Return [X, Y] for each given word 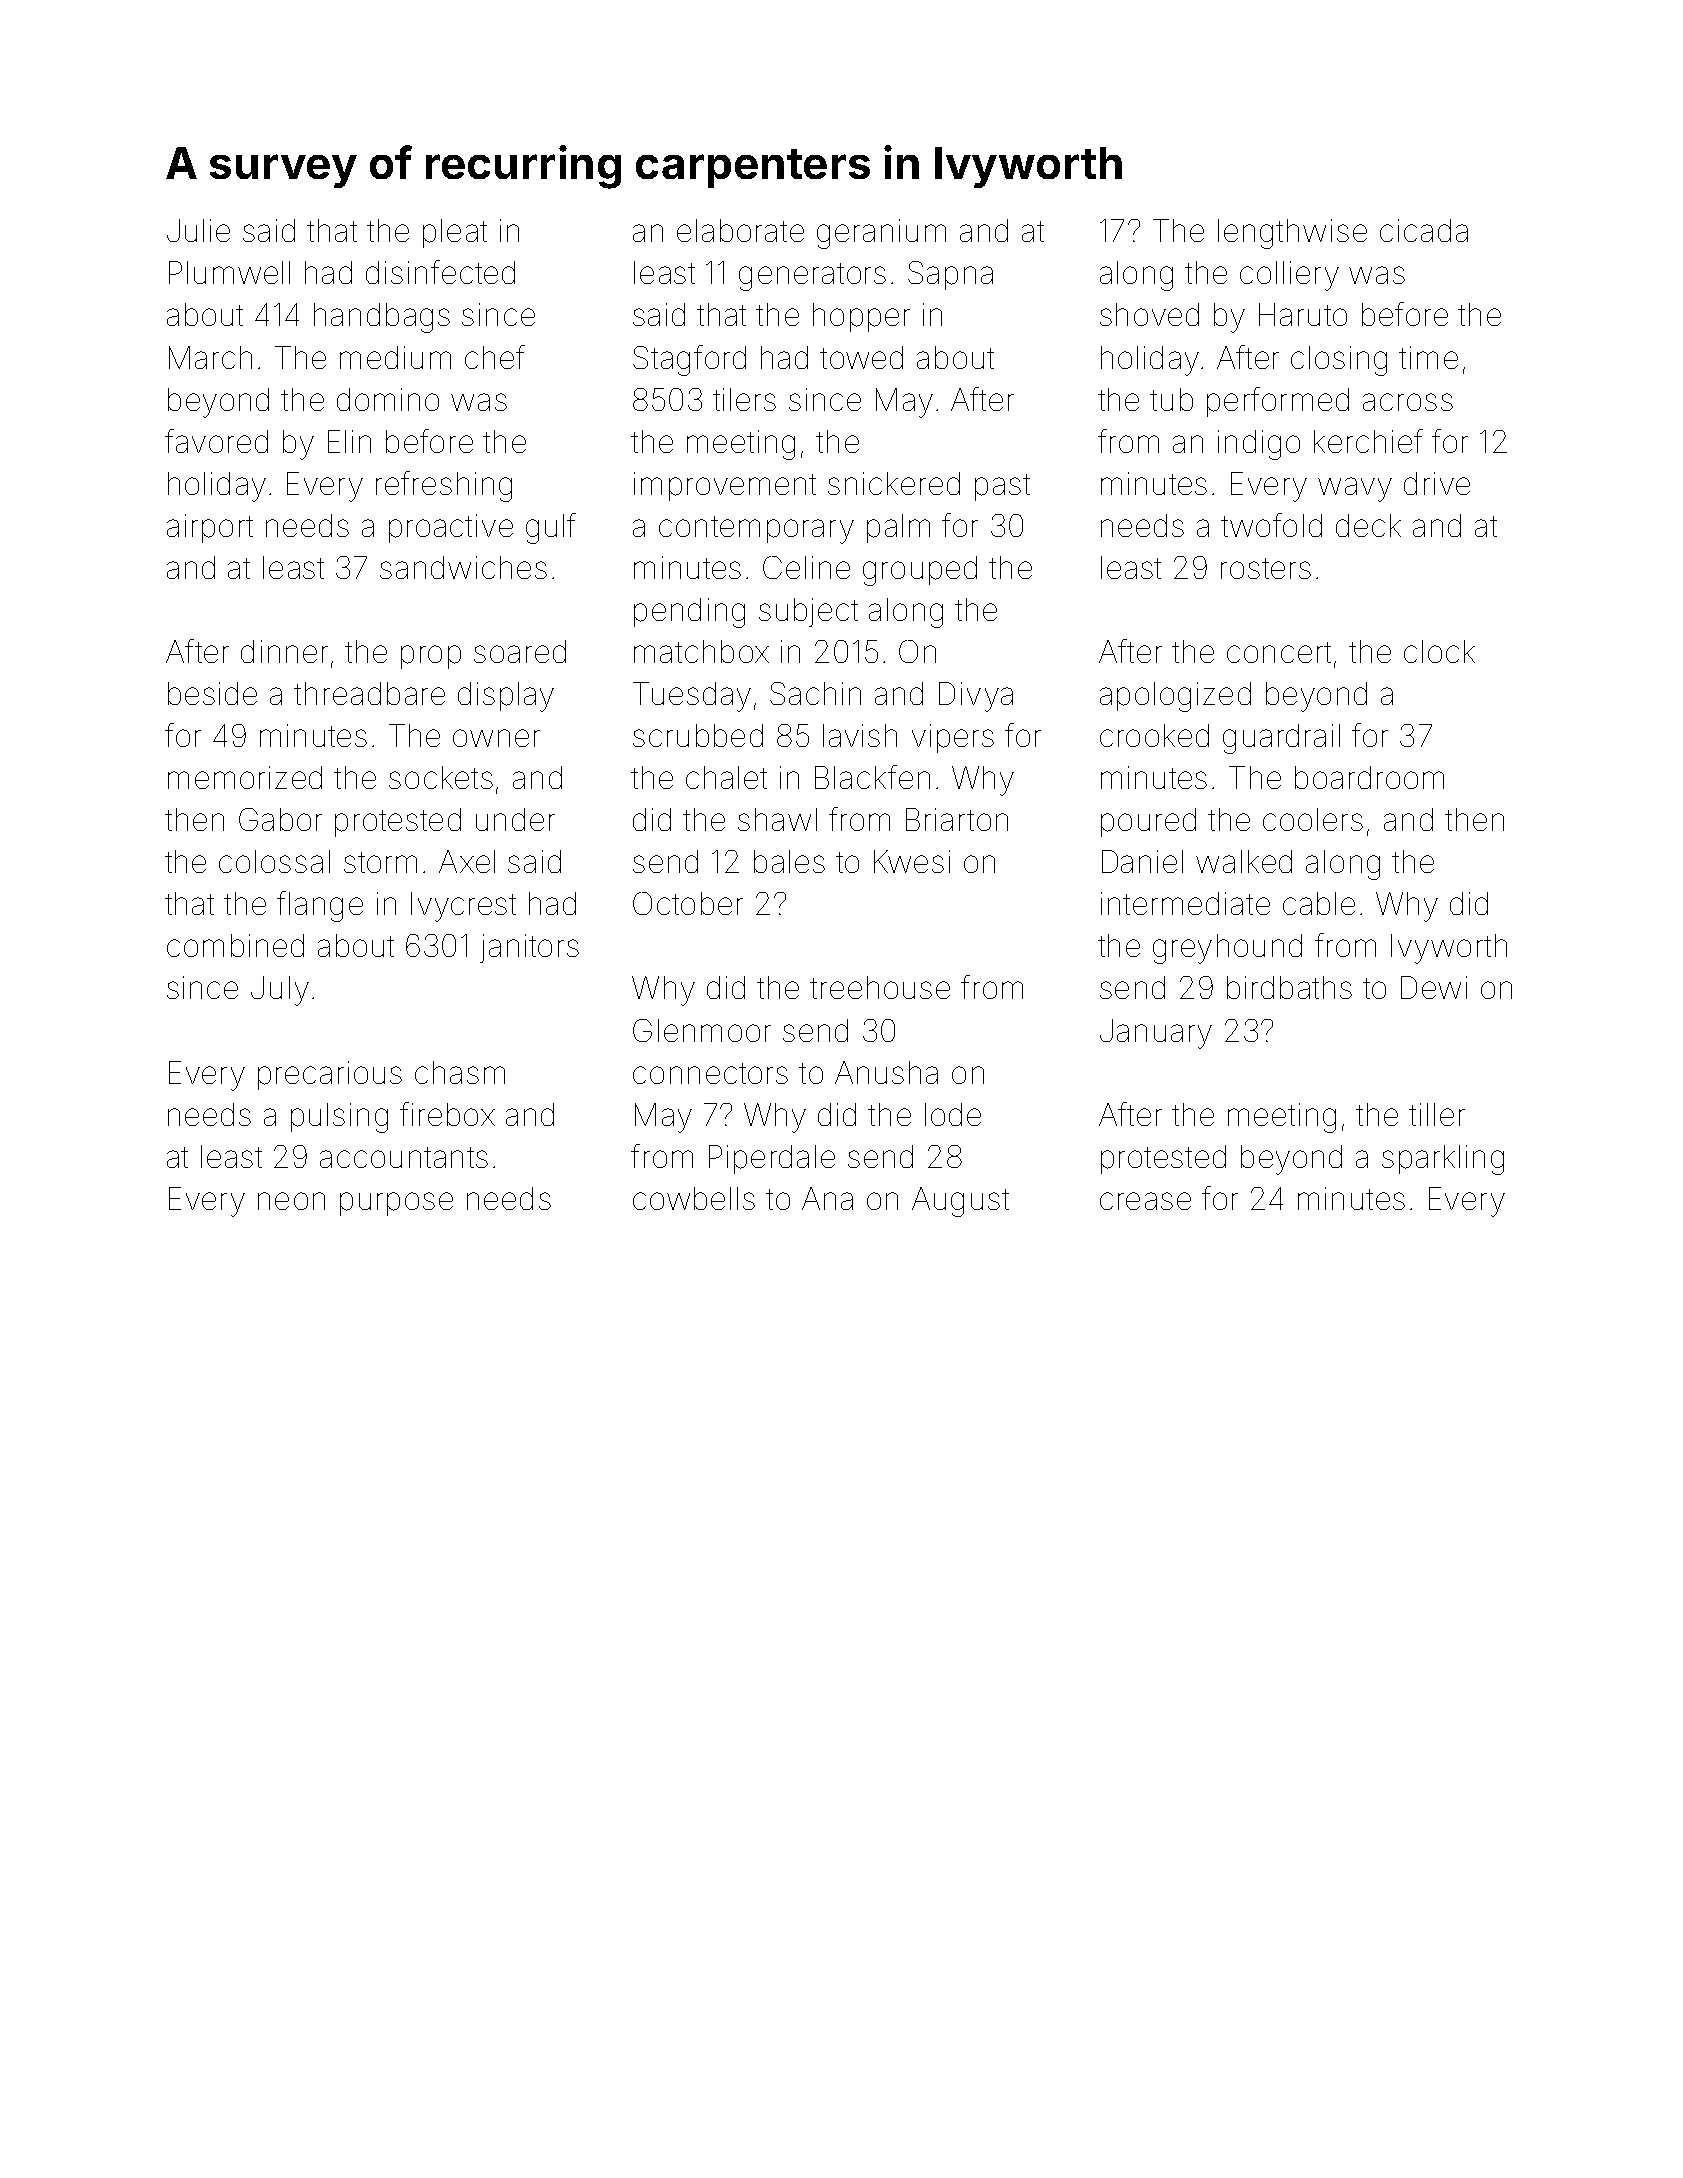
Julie [198, 230]
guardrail [1281, 739]
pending [689, 613]
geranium [881, 234]
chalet [726, 777]
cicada [1424, 230]
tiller [1437, 1114]
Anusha [886, 1072]
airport [210, 528]
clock [1439, 651]
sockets [441, 777]
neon [291, 1201]
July [280, 991]
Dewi [1434, 987]
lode [953, 1114]
